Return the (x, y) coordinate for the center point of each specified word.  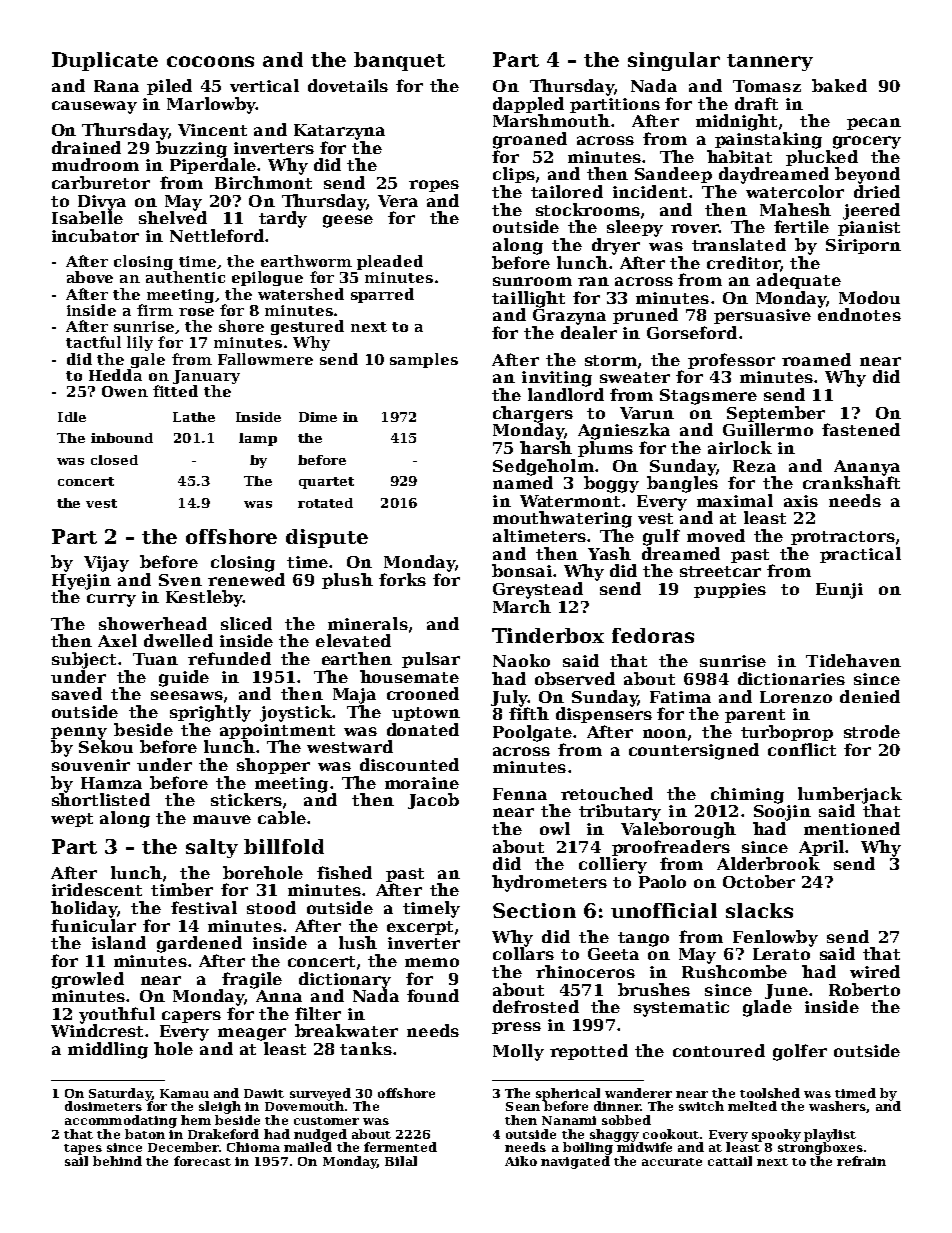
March (522, 606)
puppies (730, 590)
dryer (616, 246)
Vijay (106, 564)
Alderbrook (768, 863)
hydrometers (549, 883)
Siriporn (863, 246)
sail (76, 1161)
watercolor (795, 191)
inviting (557, 379)
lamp (258, 439)
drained (86, 147)
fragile (252, 980)
